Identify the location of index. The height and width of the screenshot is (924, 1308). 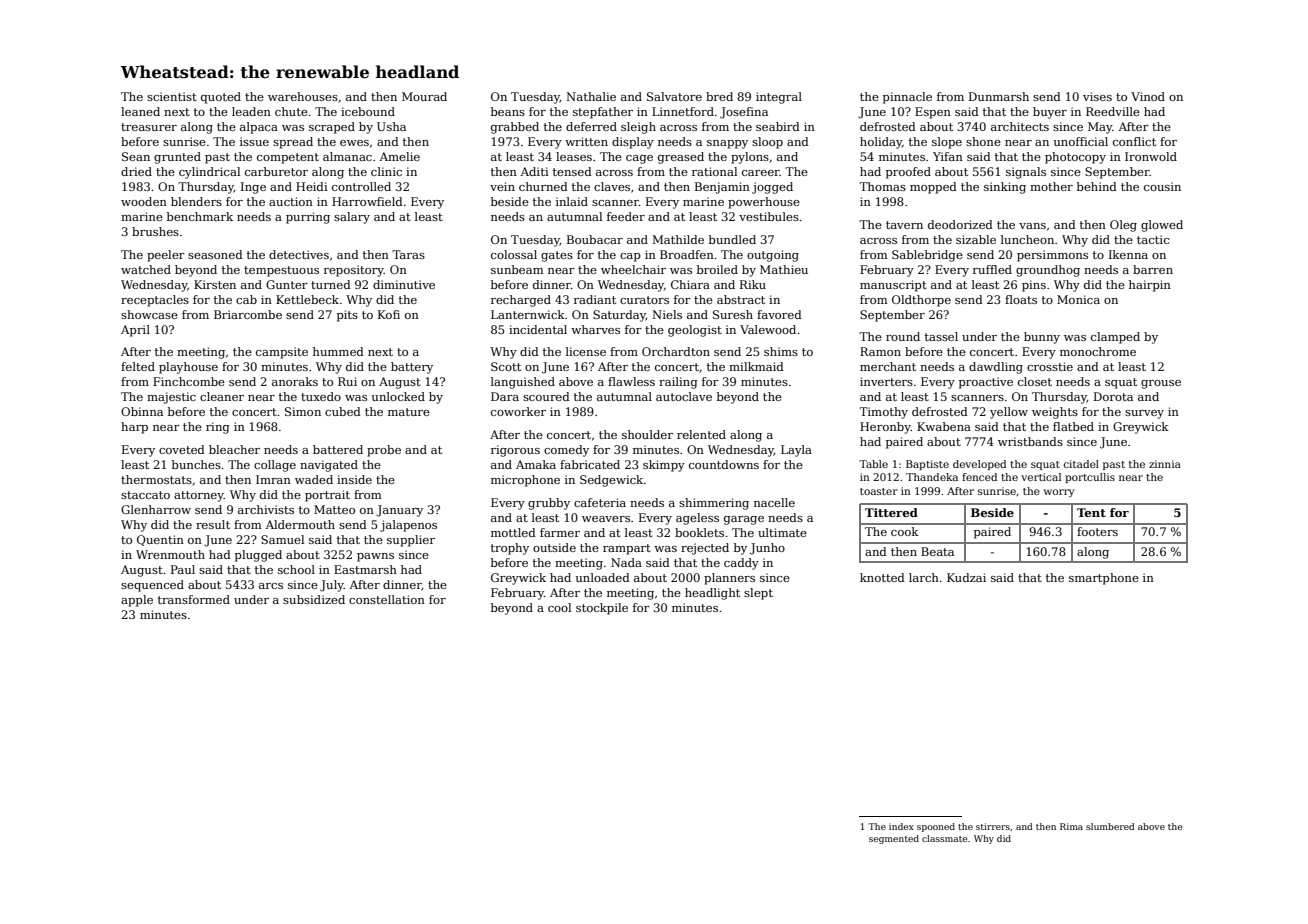
(901, 826).
